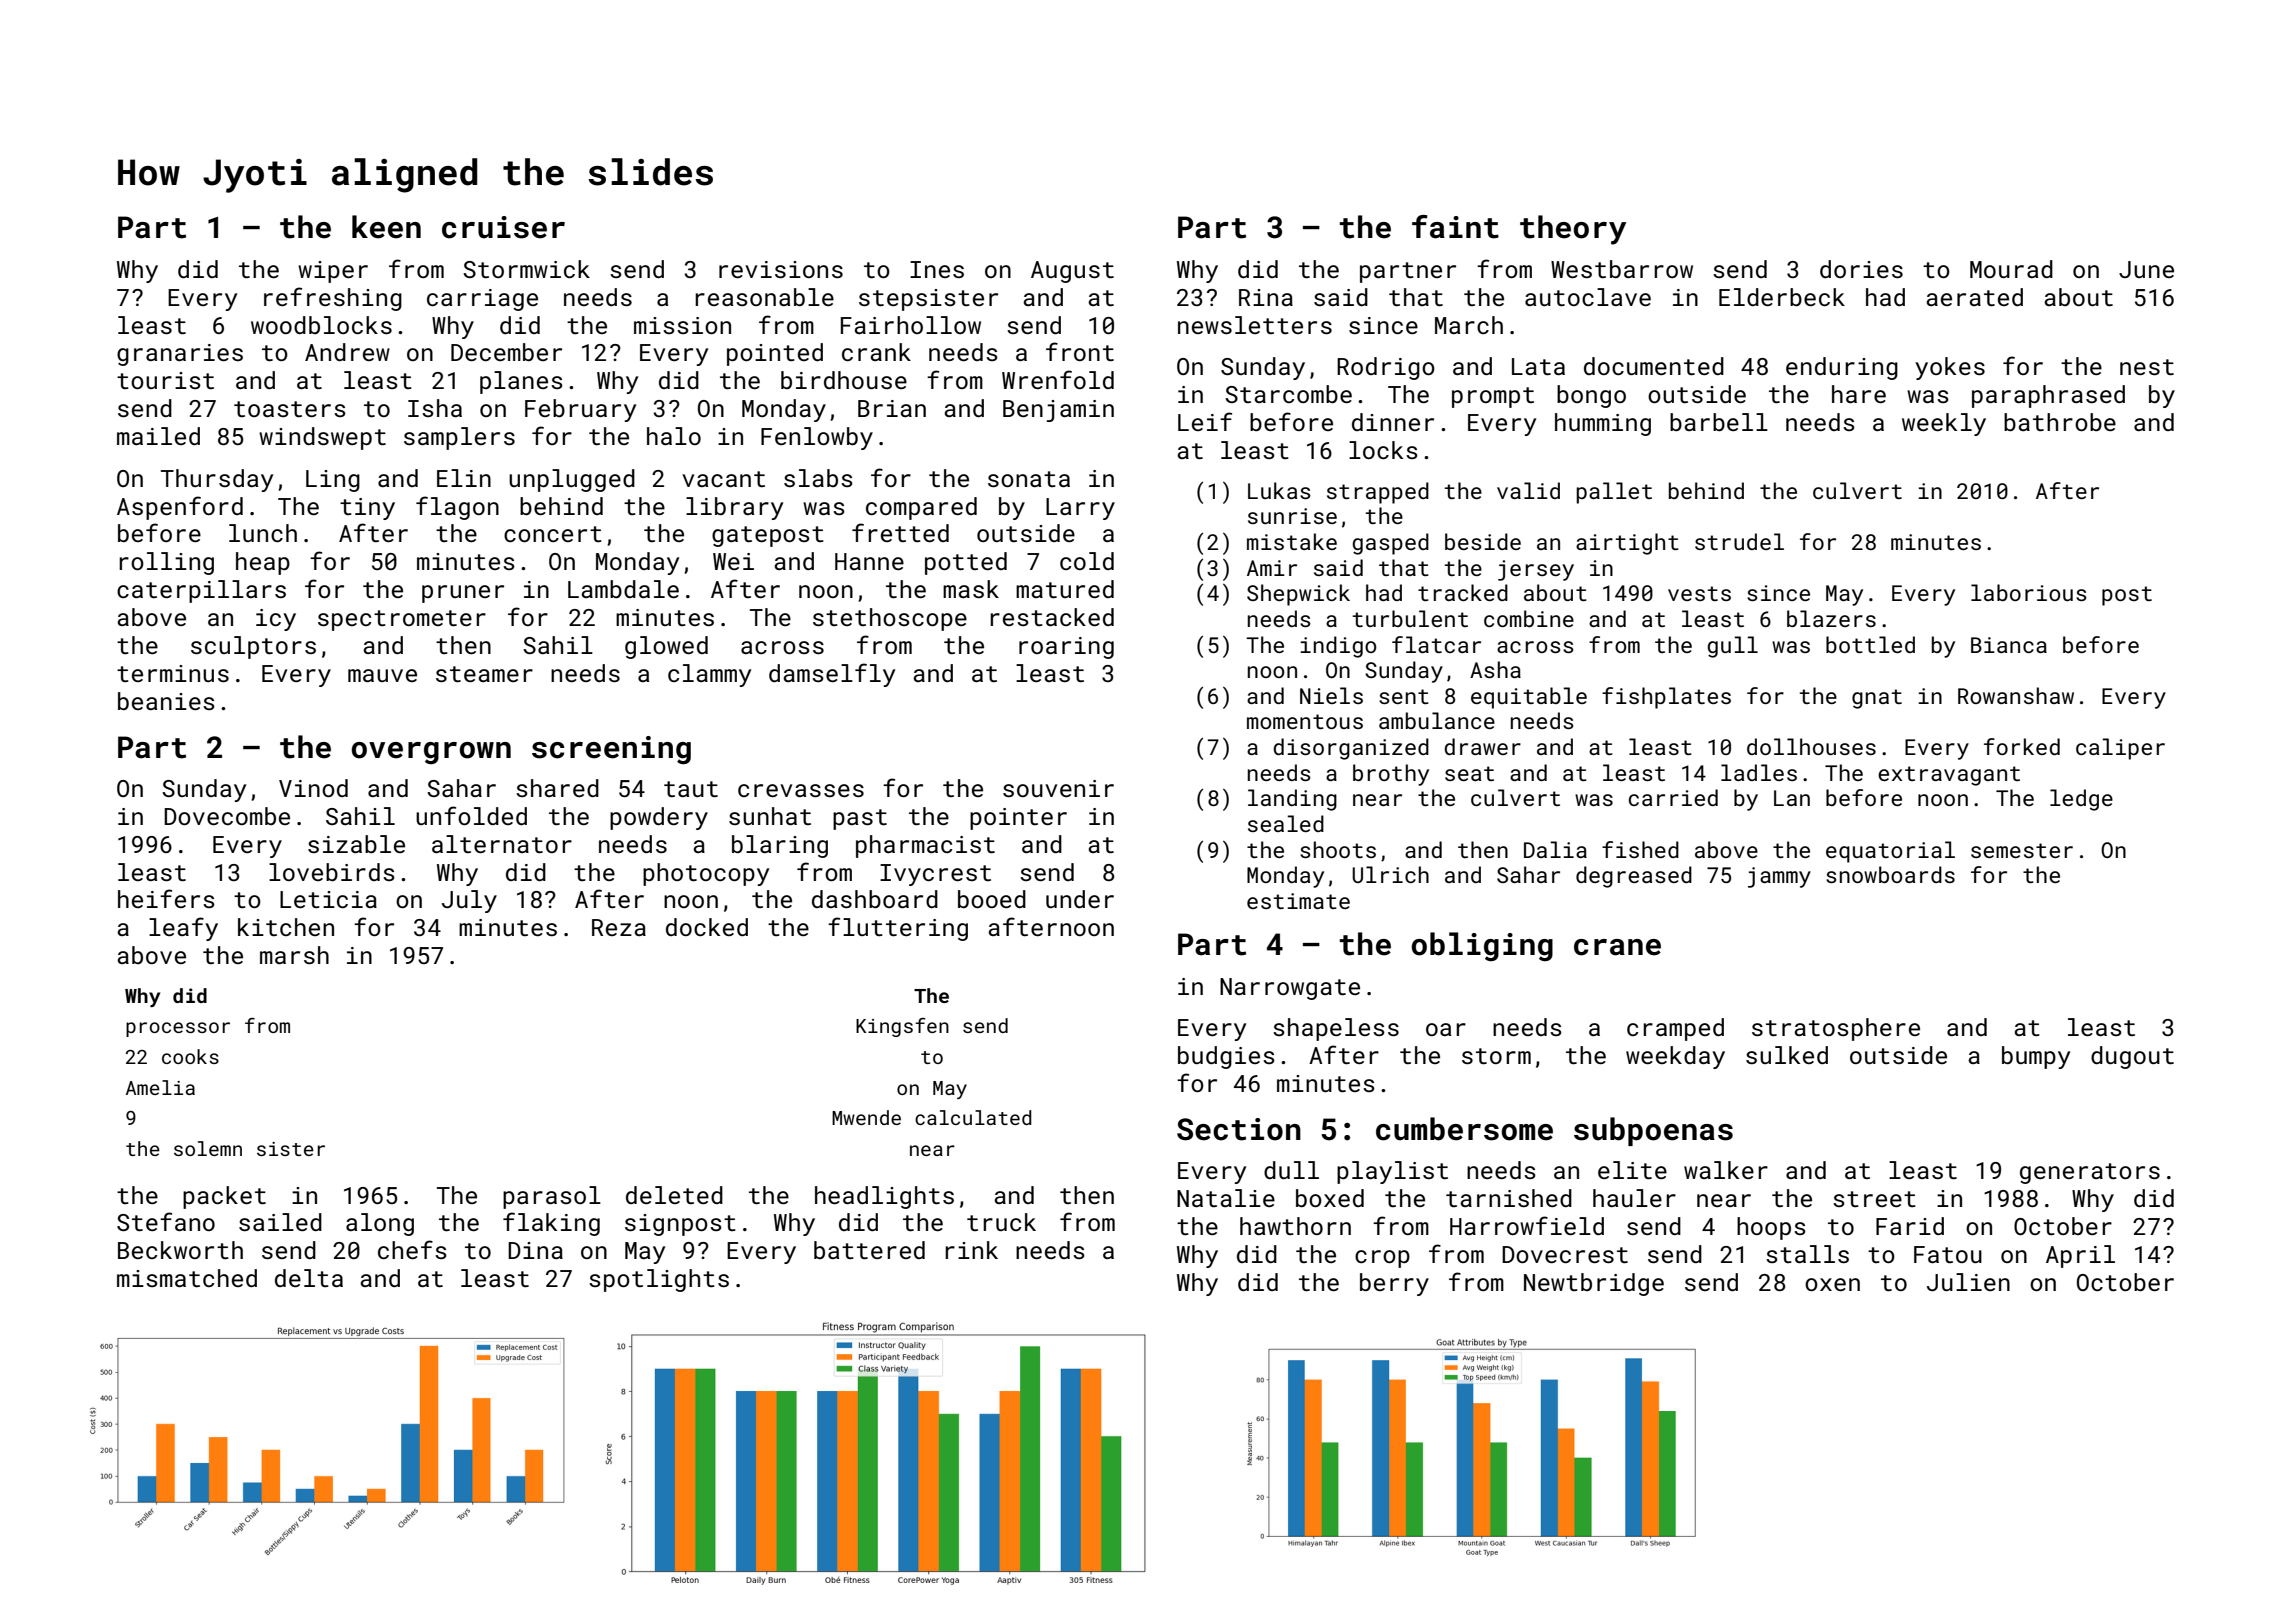  What do you see at coordinates (971, 1250) in the image?
I see `rink` at bounding box center [971, 1250].
